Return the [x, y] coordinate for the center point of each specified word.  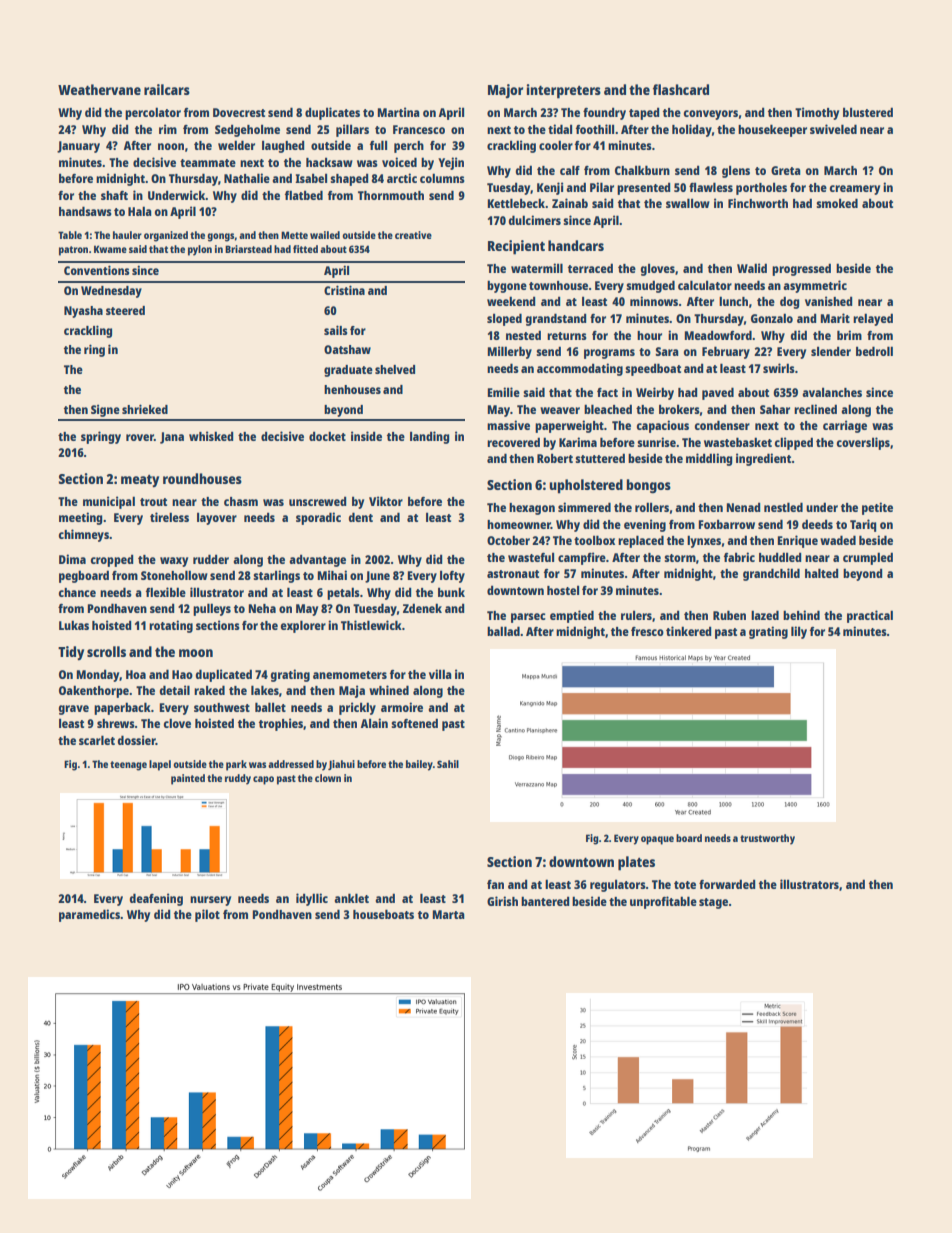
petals [343, 593]
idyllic [312, 899]
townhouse [558, 285]
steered [125, 310]
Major [505, 91]
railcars [167, 89]
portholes [761, 188]
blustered [868, 112]
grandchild [771, 574]
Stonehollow [174, 575]
